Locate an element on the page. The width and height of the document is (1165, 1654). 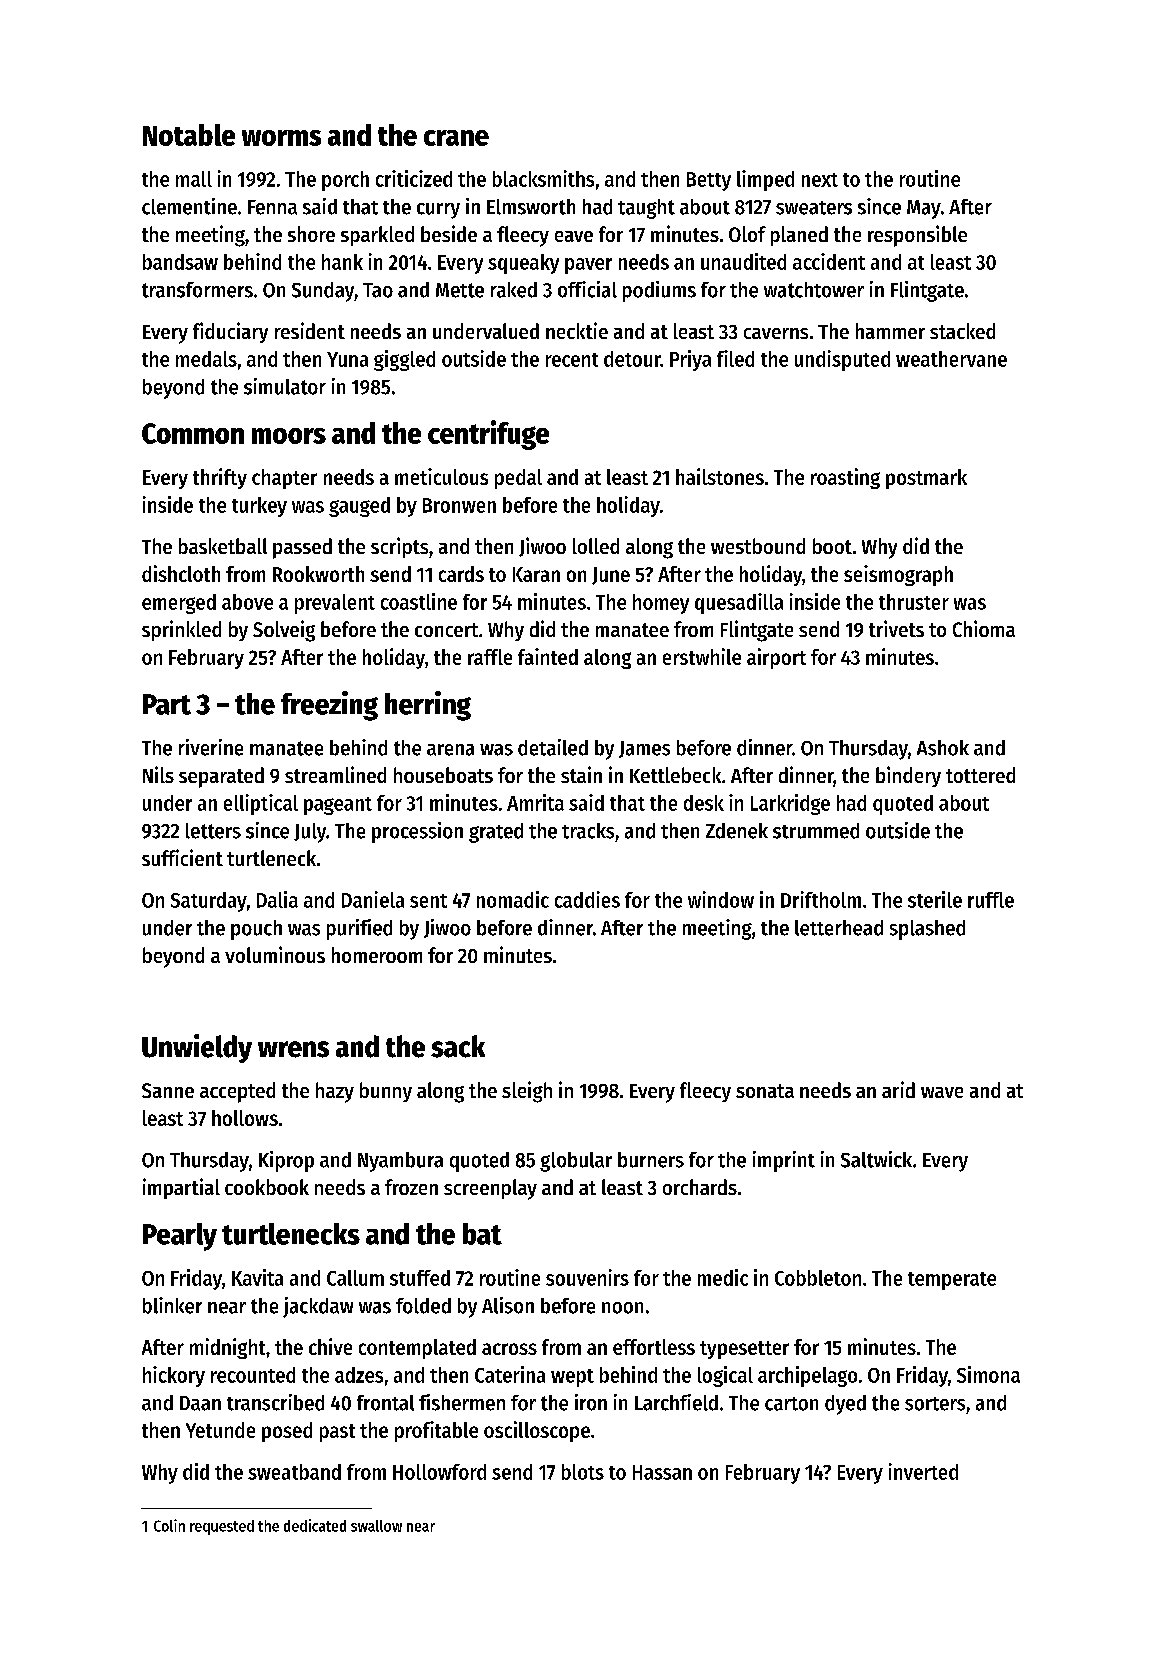
tottered is located at coordinates (980, 775).
